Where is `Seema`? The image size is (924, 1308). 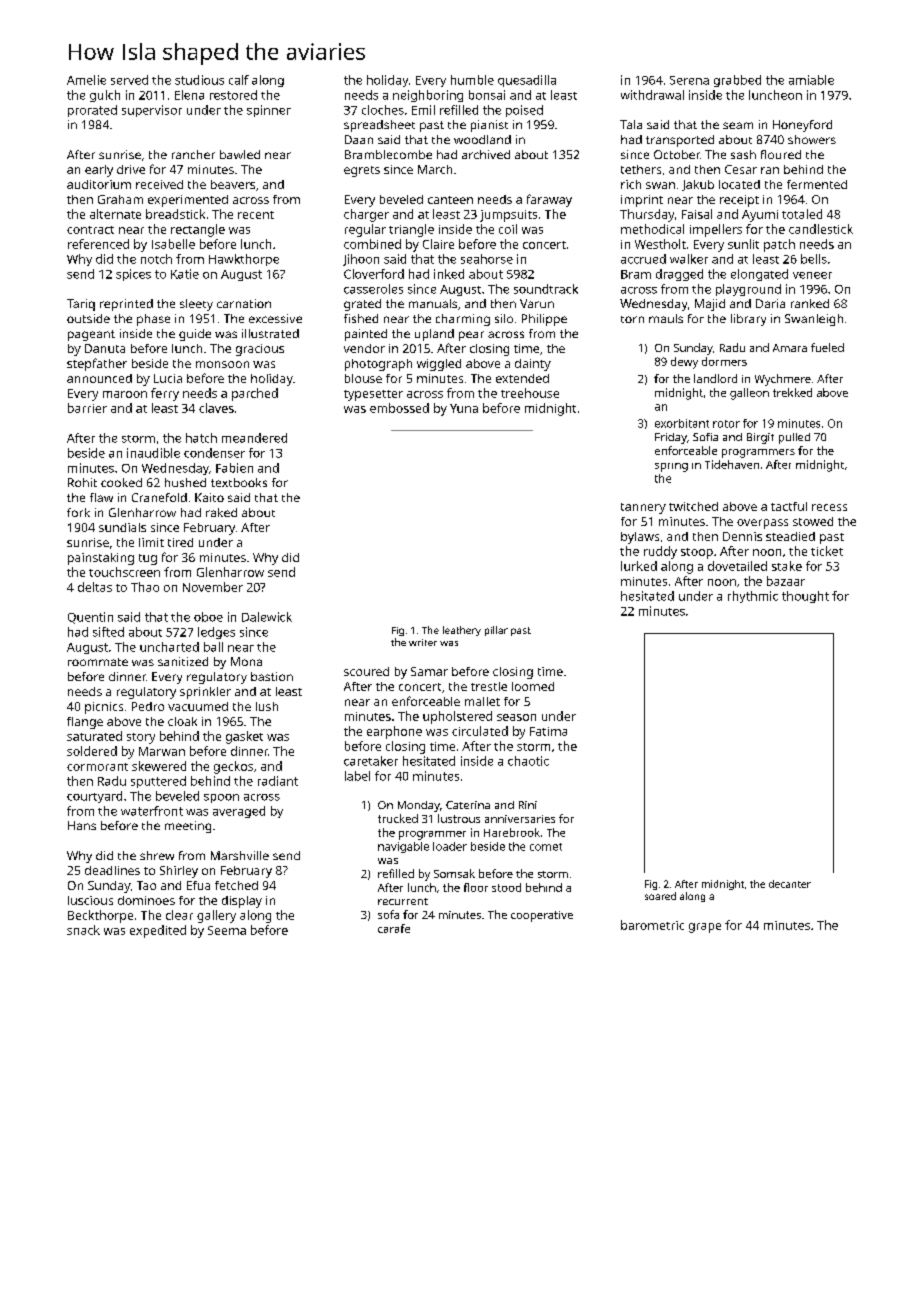
Seema is located at coordinates (227, 930).
